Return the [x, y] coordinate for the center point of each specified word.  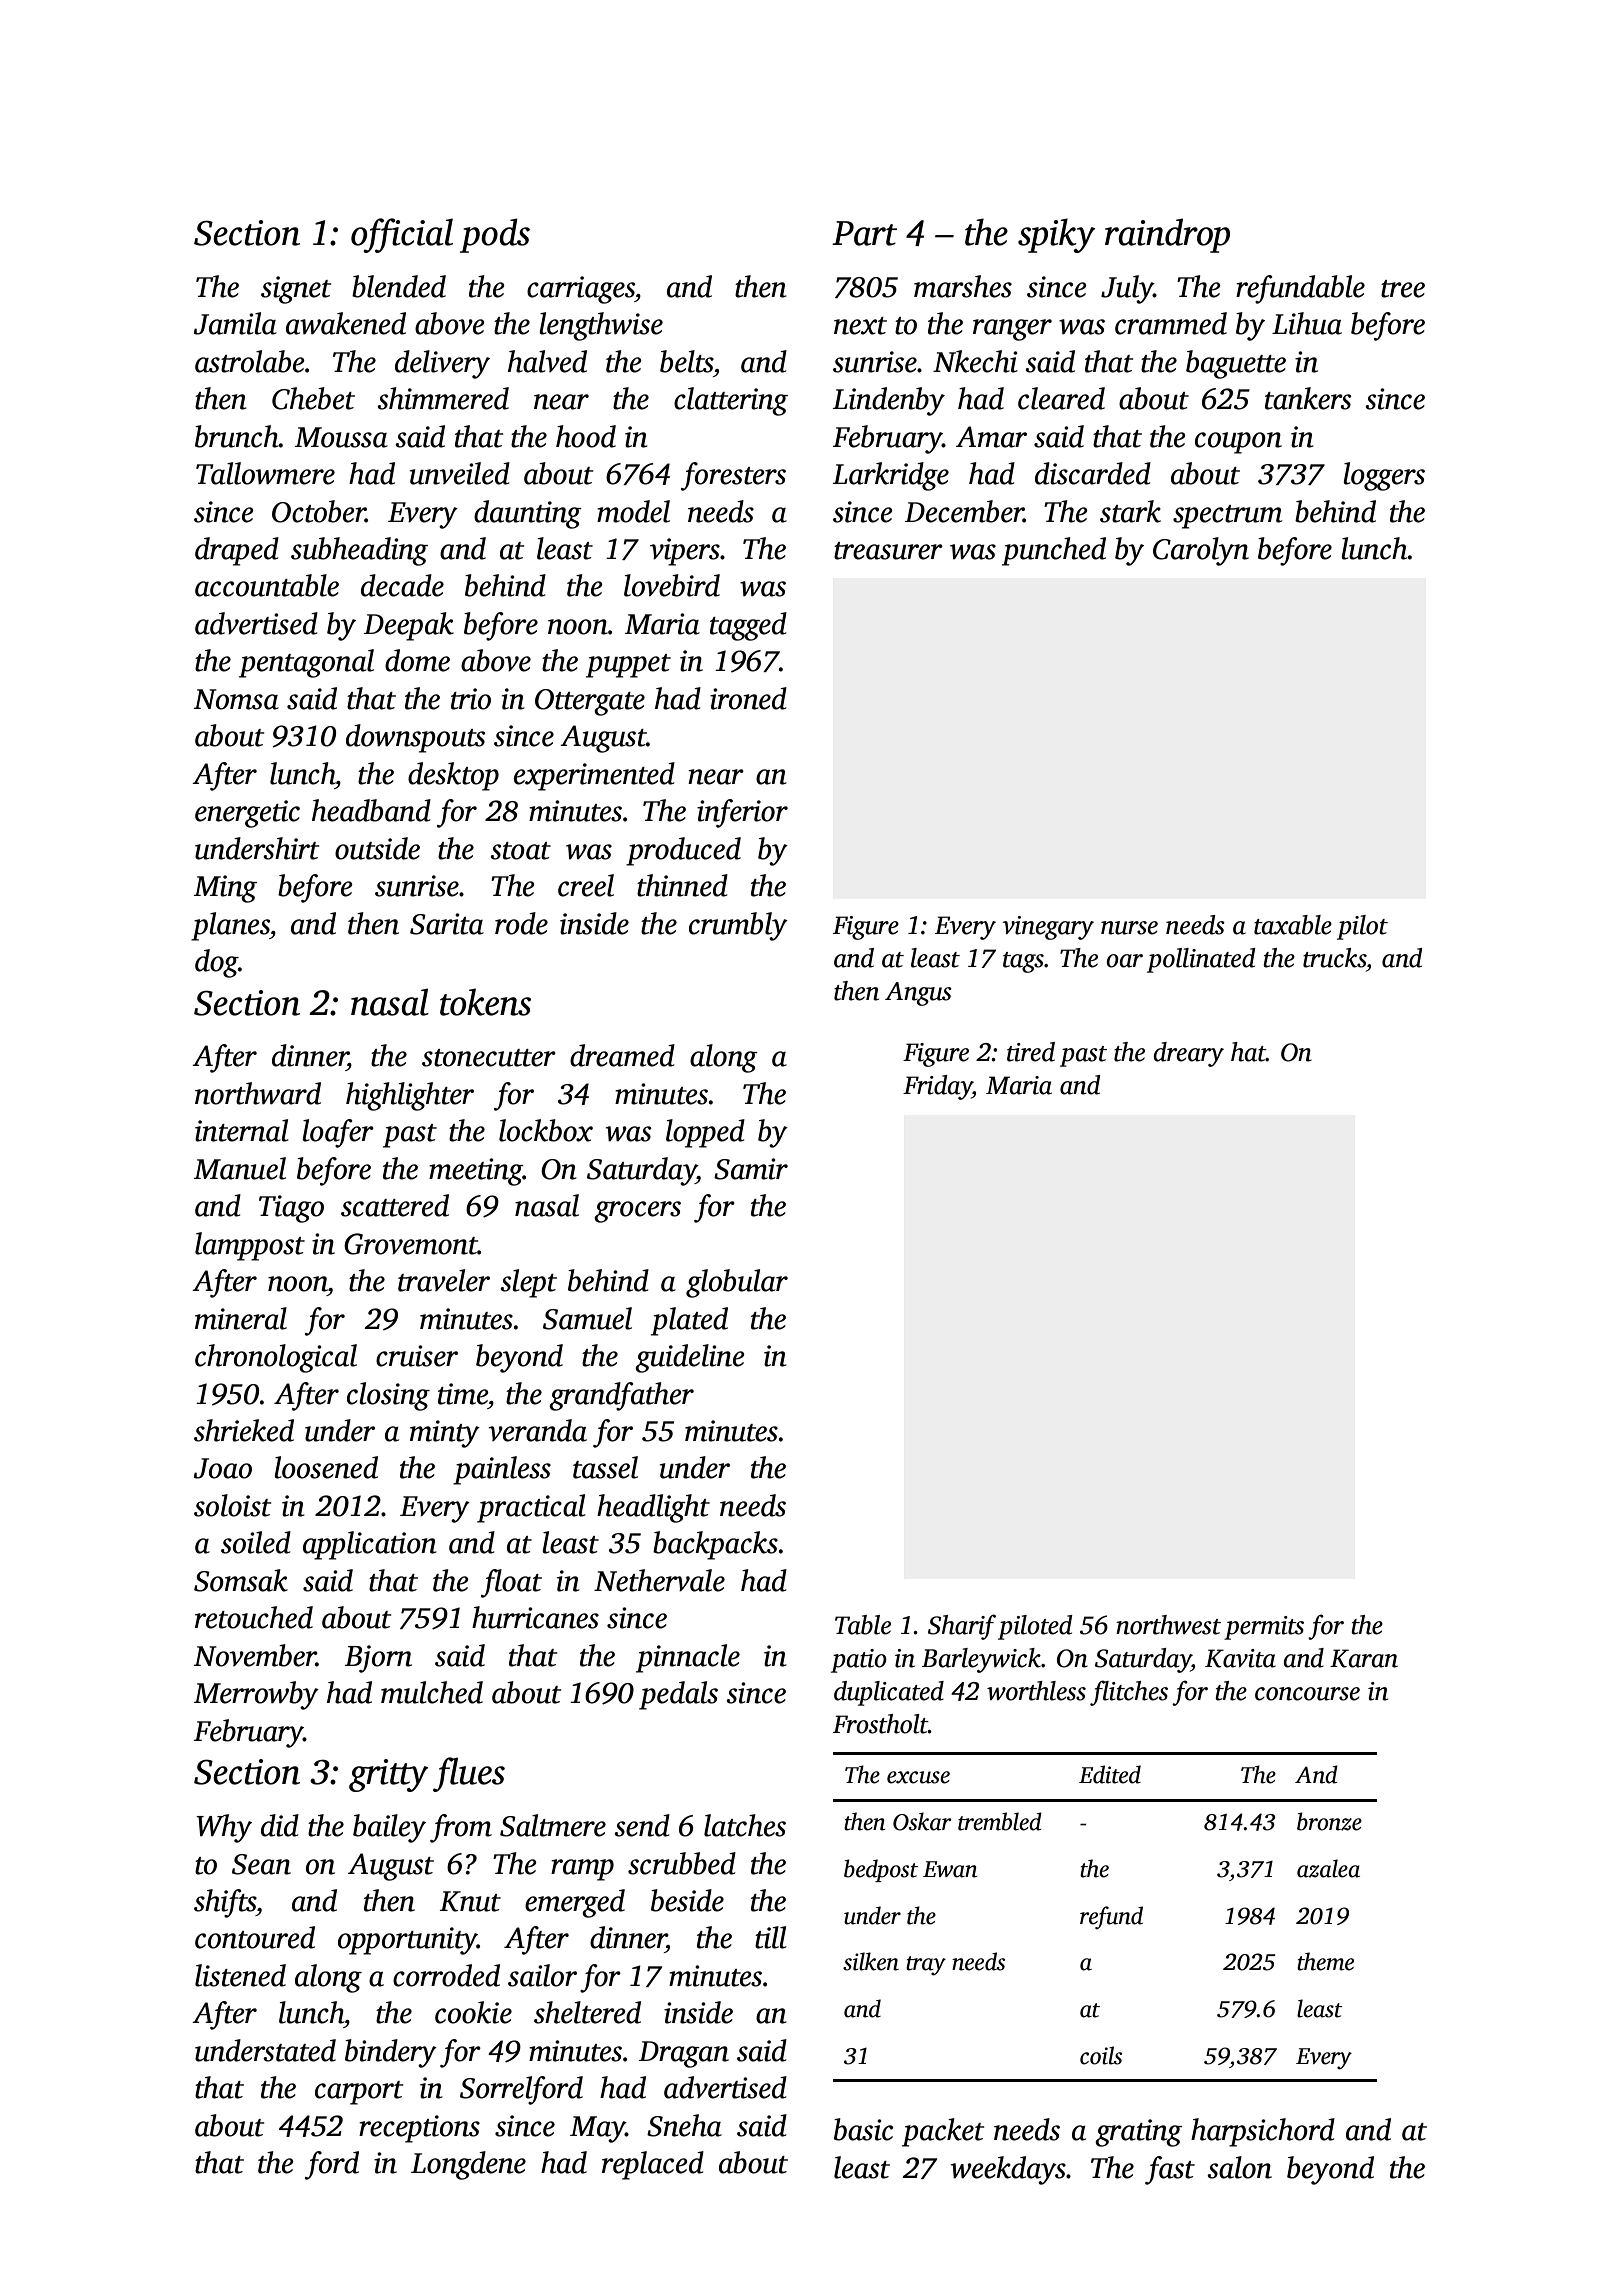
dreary [1188, 1054]
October [319, 511]
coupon [1238, 443]
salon [1239, 2167]
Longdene [468, 2165]
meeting [476, 1172]
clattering [731, 401]
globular [737, 1283]
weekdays [1008, 2170]
